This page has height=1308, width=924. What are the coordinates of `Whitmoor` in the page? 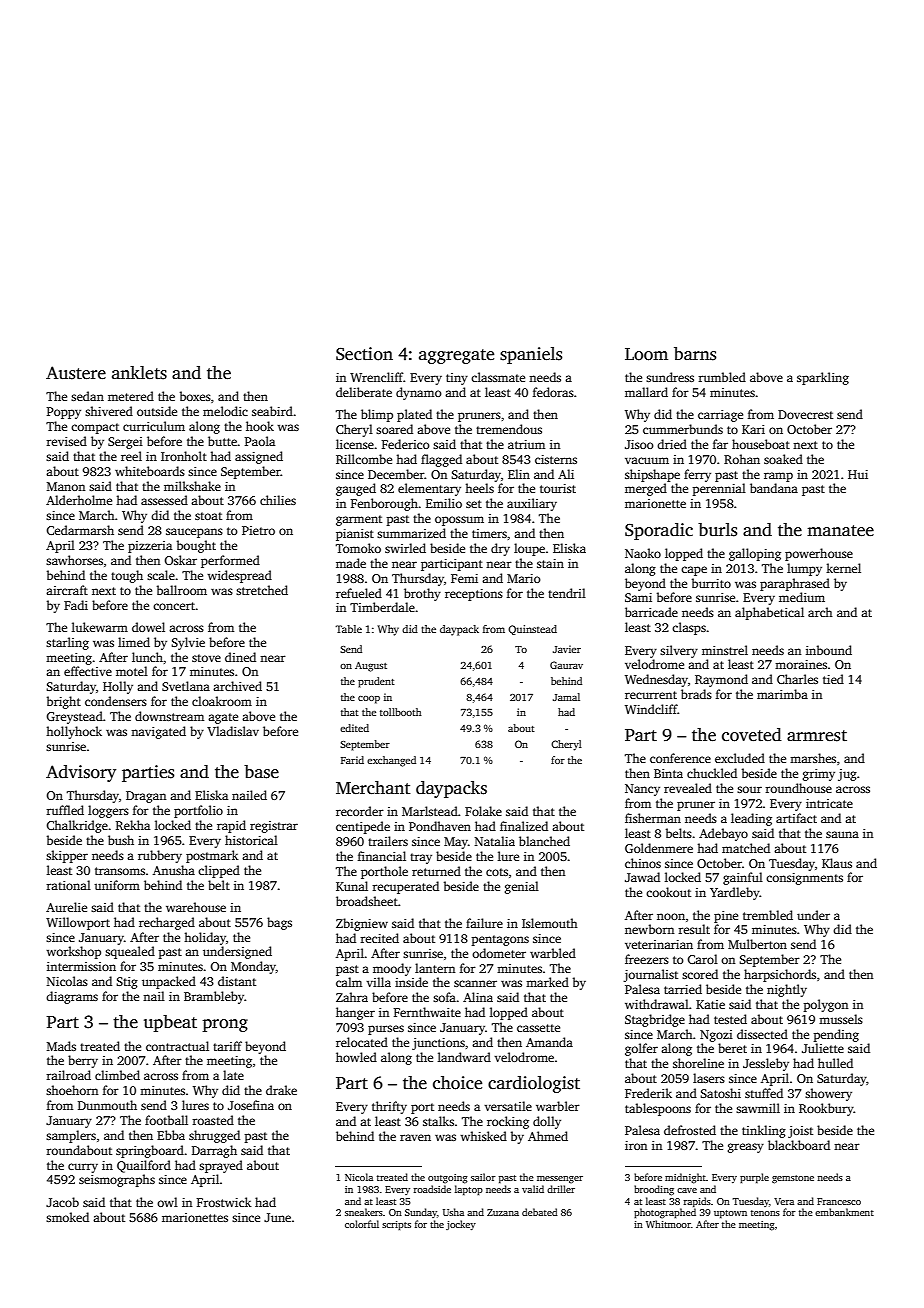 It's located at (668, 1224).
